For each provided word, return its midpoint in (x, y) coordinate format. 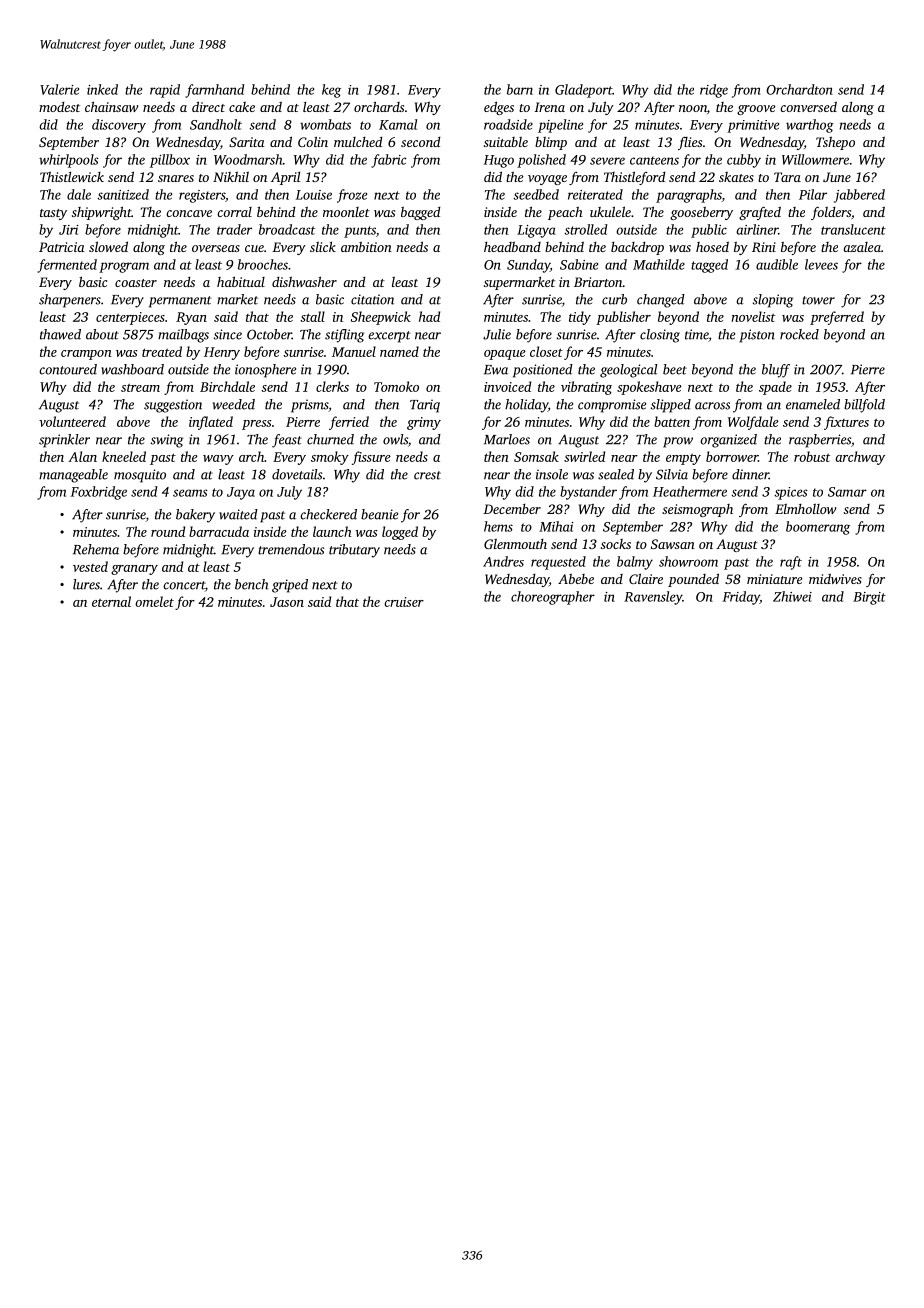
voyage (547, 180)
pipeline (560, 126)
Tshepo (835, 143)
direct (208, 106)
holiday (526, 406)
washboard (132, 369)
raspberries (820, 441)
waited (238, 514)
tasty (53, 214)
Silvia (672, 474)
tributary (354, 551)
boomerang (818, 528)
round (168, 531)
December (512, 509)
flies (690, 143)
